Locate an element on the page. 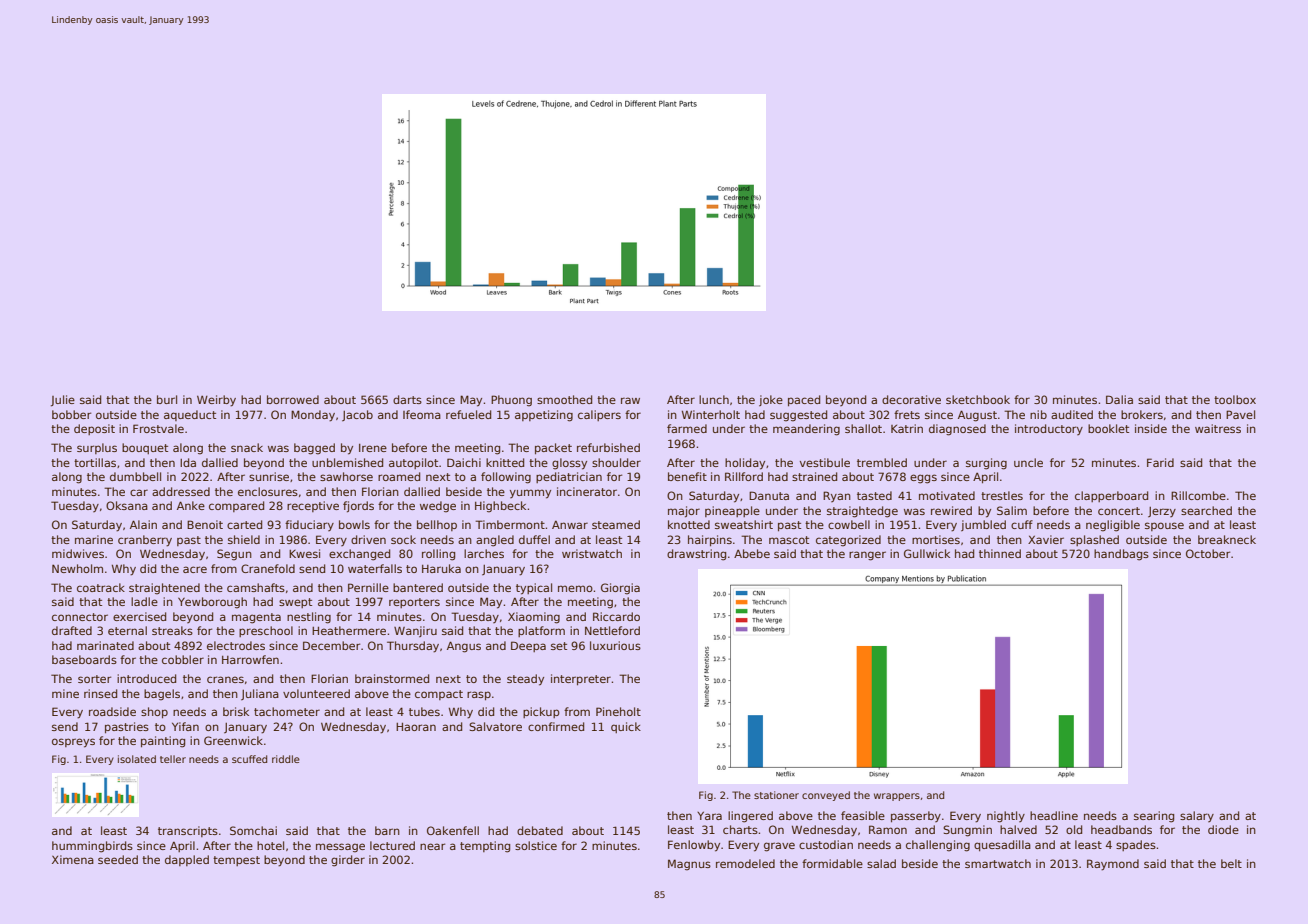 The width and height of the document is (1308, 924). wristwatch is located at coordinates (592, 553).
